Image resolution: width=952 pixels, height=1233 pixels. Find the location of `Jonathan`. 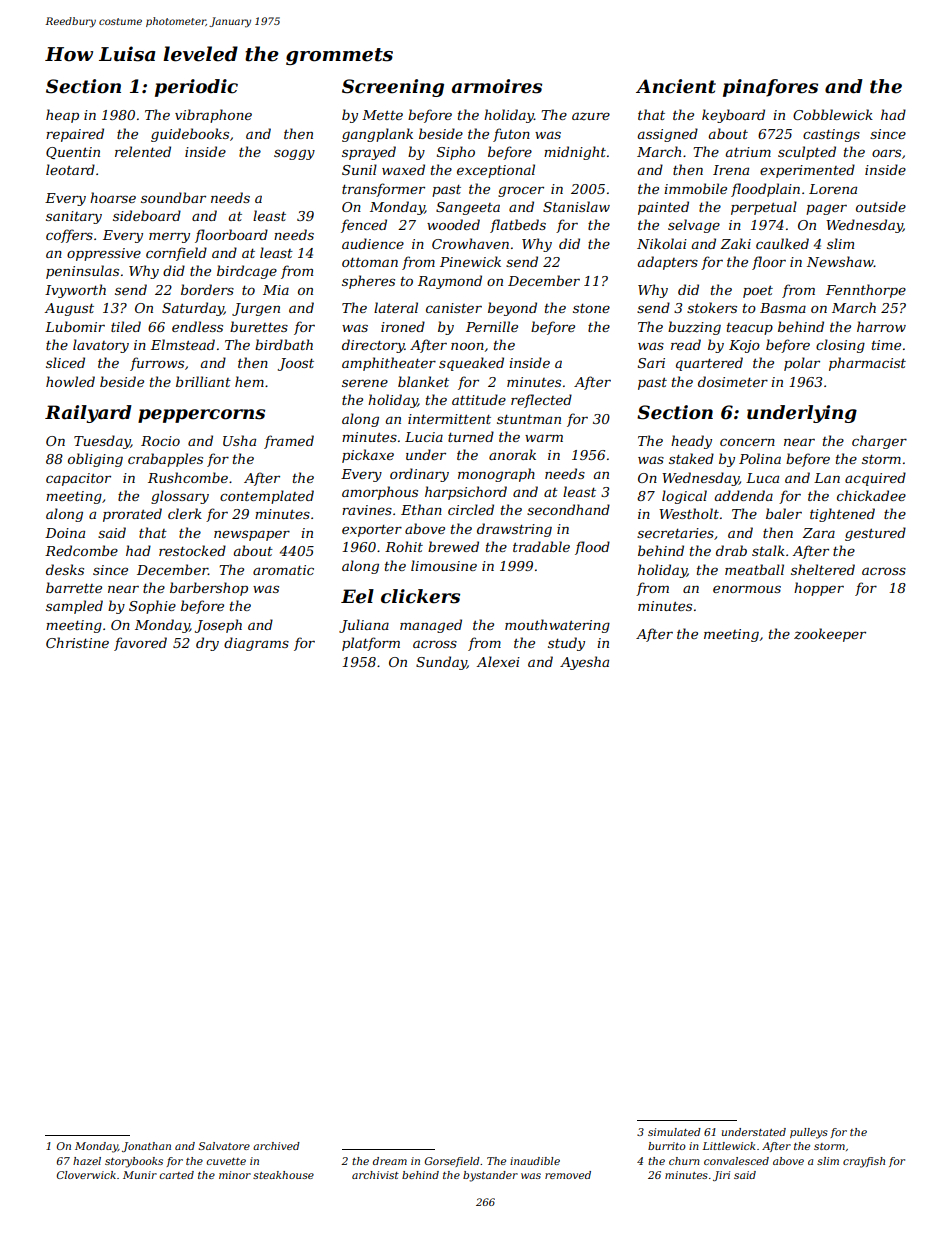

Jonathan is located at coordinates (146, 1147).
